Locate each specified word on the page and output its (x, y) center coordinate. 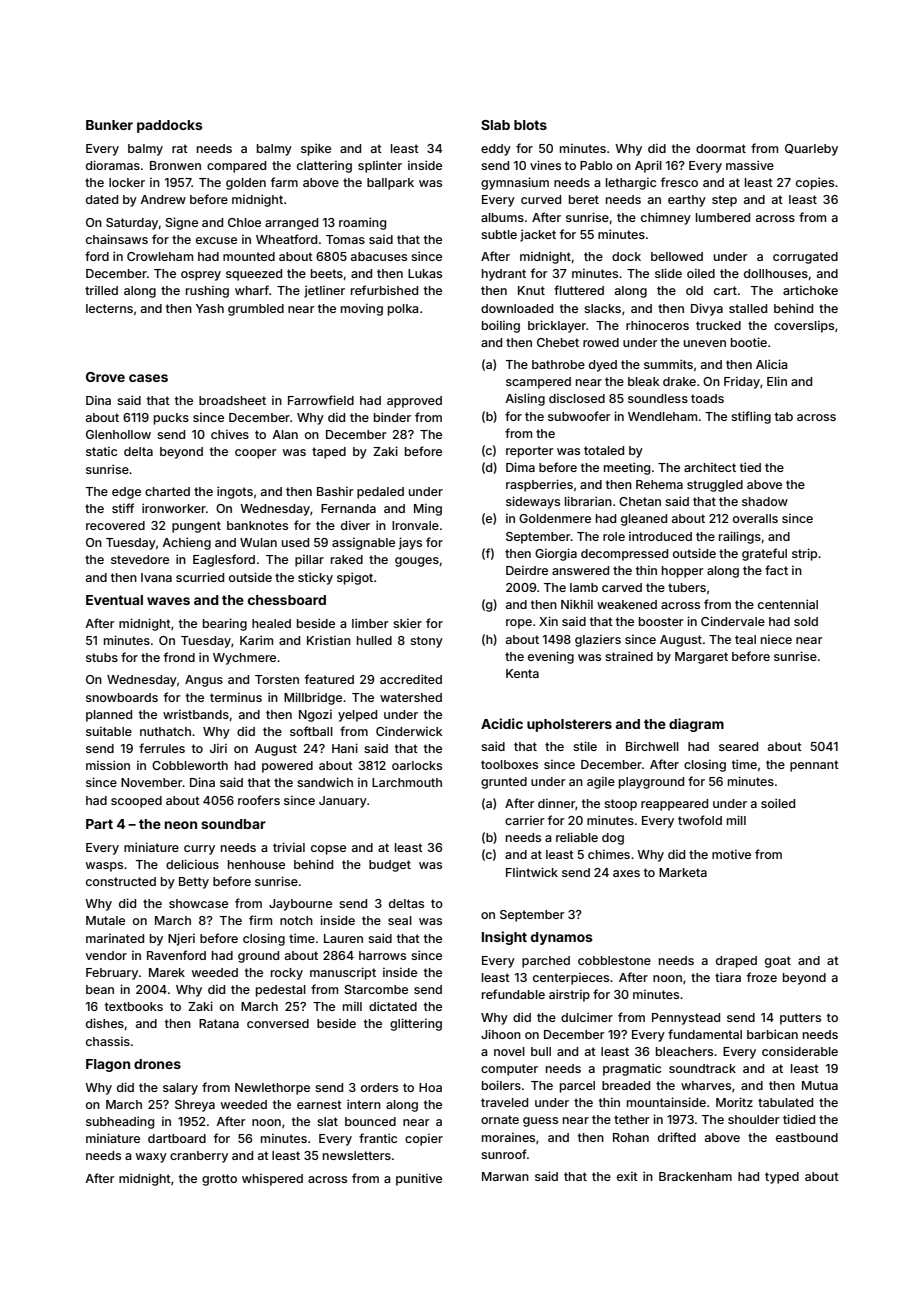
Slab (495, 125)
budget (390, 866)
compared (236, 167)
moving (362, 309)
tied (750, 467)
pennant (814, 766)
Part (99, 824)
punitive (419, 1179)
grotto (219, 1180)
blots (530, 125)
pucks (171, 419)
